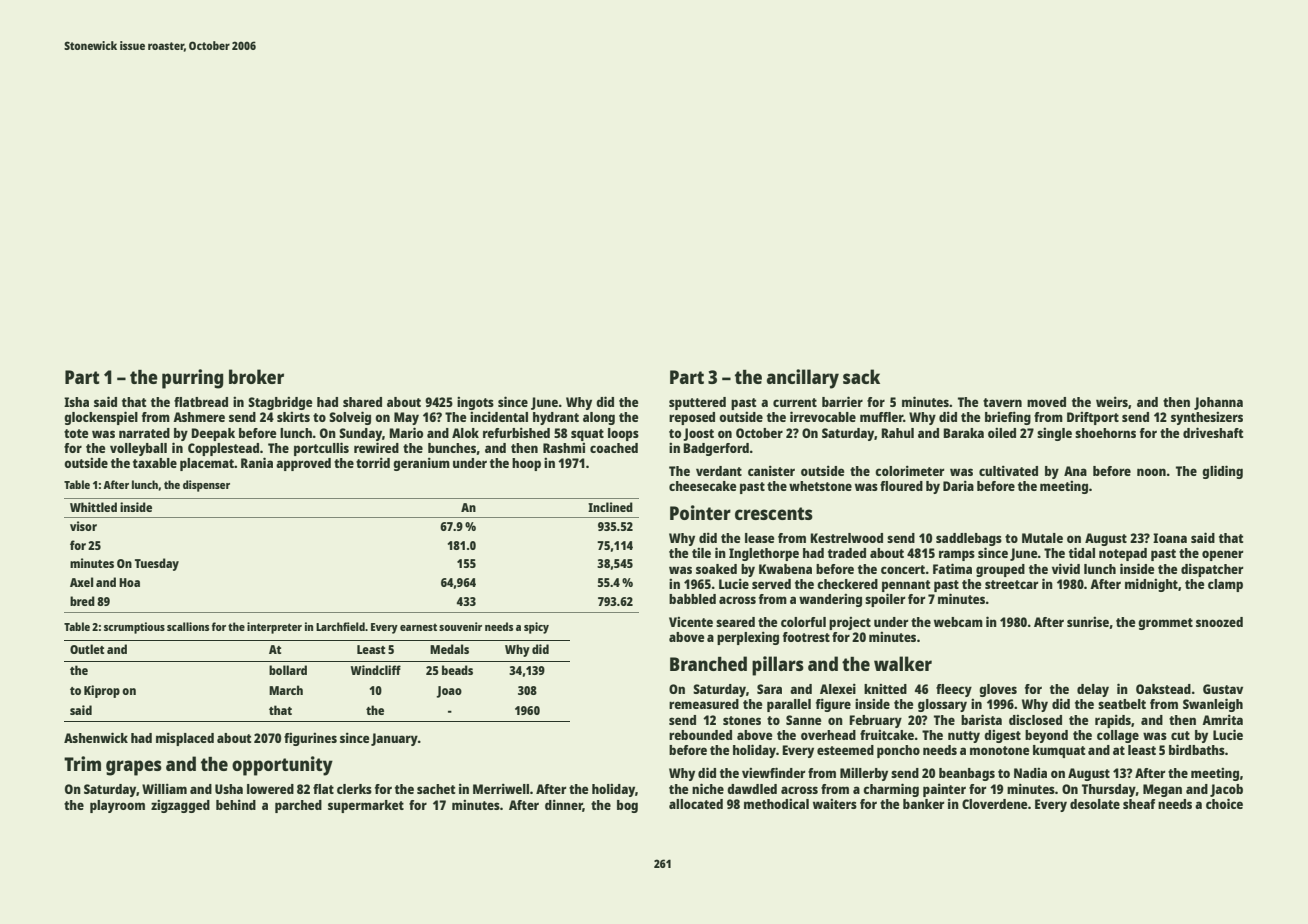 The height and width of the document is (924, 1308). Describe the element at coordinates (526, 464) in the document. I see `hoop` at that location.
